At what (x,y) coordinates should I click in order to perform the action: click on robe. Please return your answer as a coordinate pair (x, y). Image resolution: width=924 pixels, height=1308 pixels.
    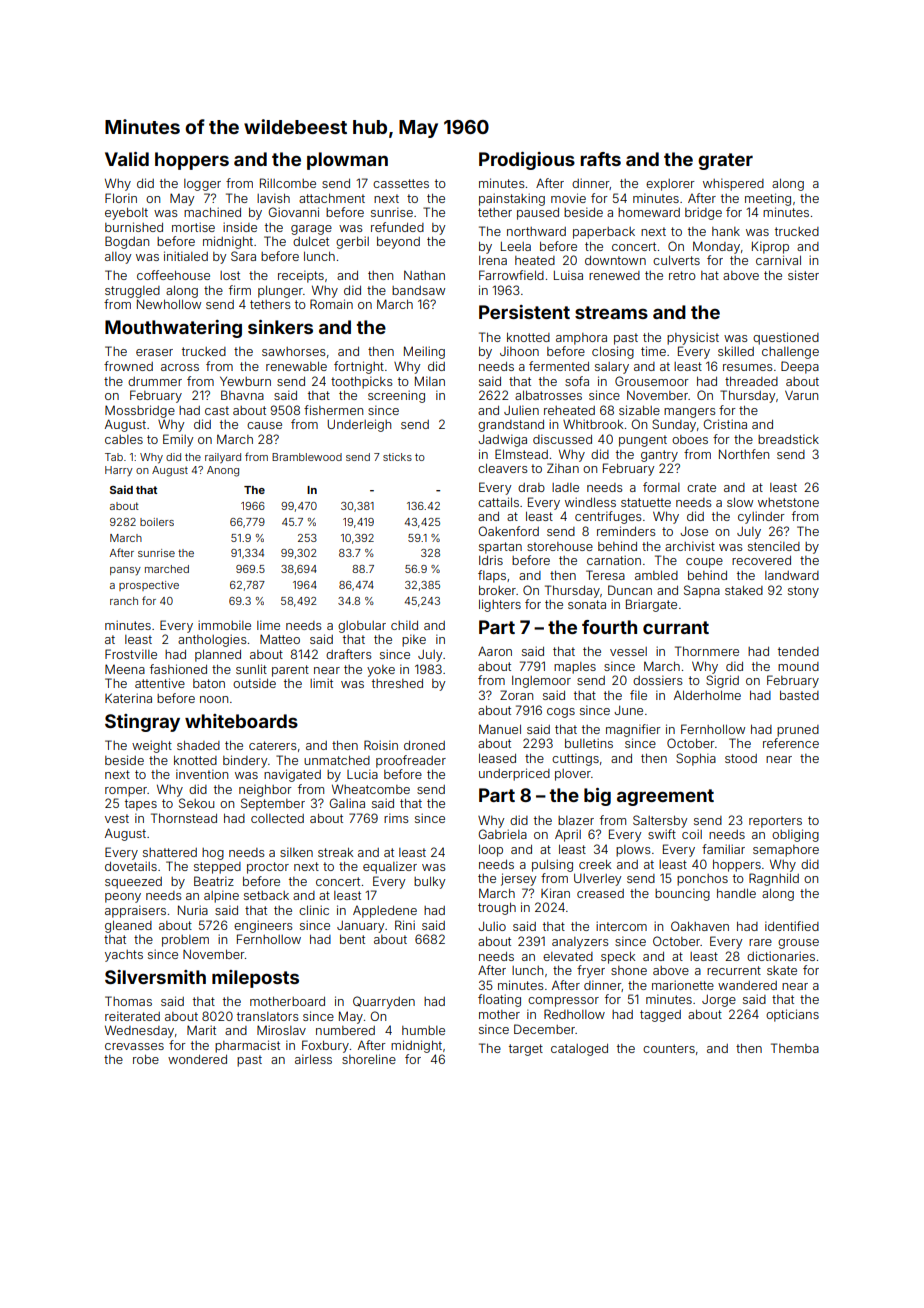
    Looking at the image, I should click on (146, 1059).
